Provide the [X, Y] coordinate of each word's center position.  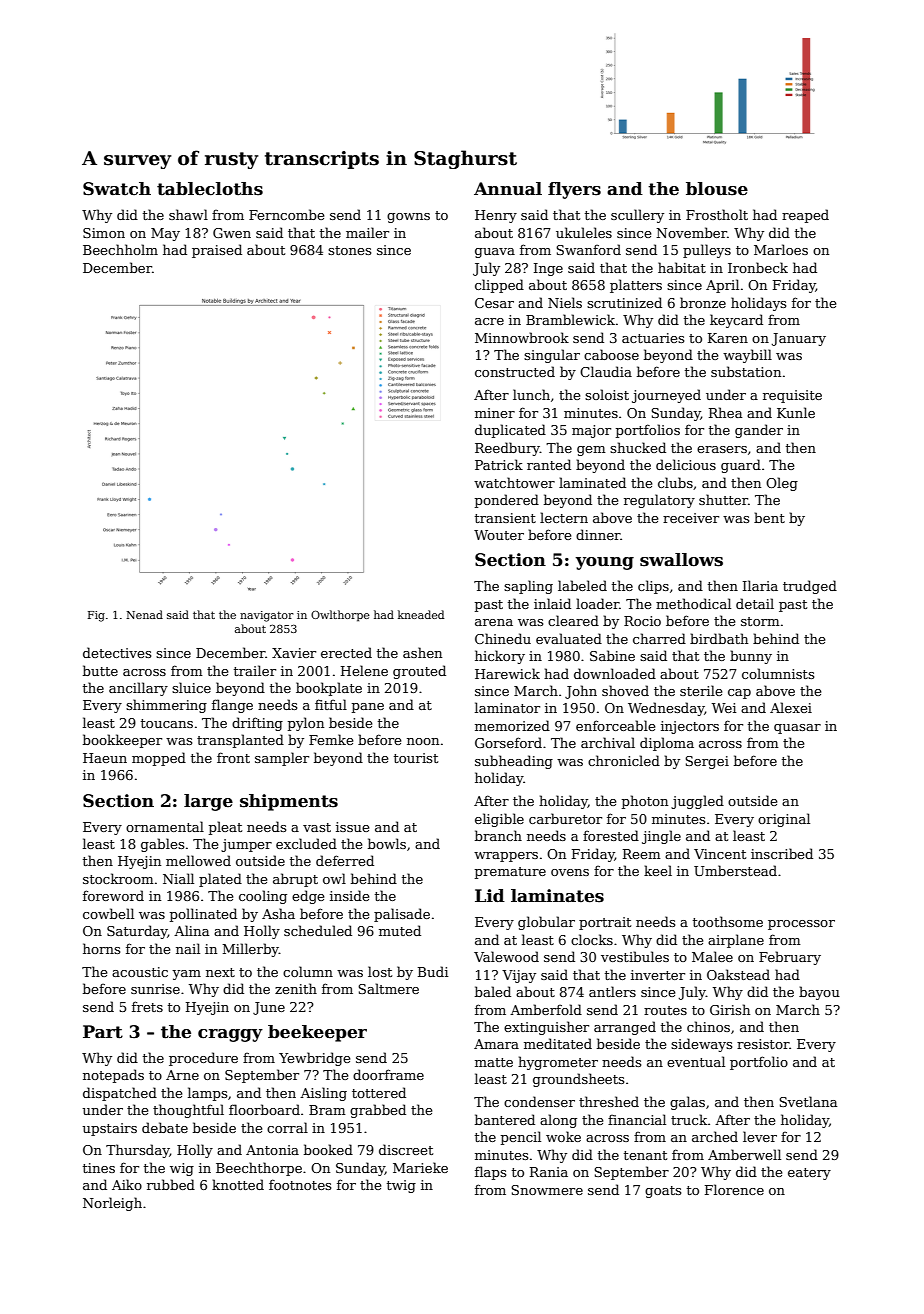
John [581, 692]
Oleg [782, 484]
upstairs [110, 1129]
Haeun [105, 758]
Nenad [144, 614]
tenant [645, 1155]
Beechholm [120, 249]
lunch [531, 394]
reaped [805, 216]
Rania [549, 1172]
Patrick [499, 464]
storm [760, 621]
